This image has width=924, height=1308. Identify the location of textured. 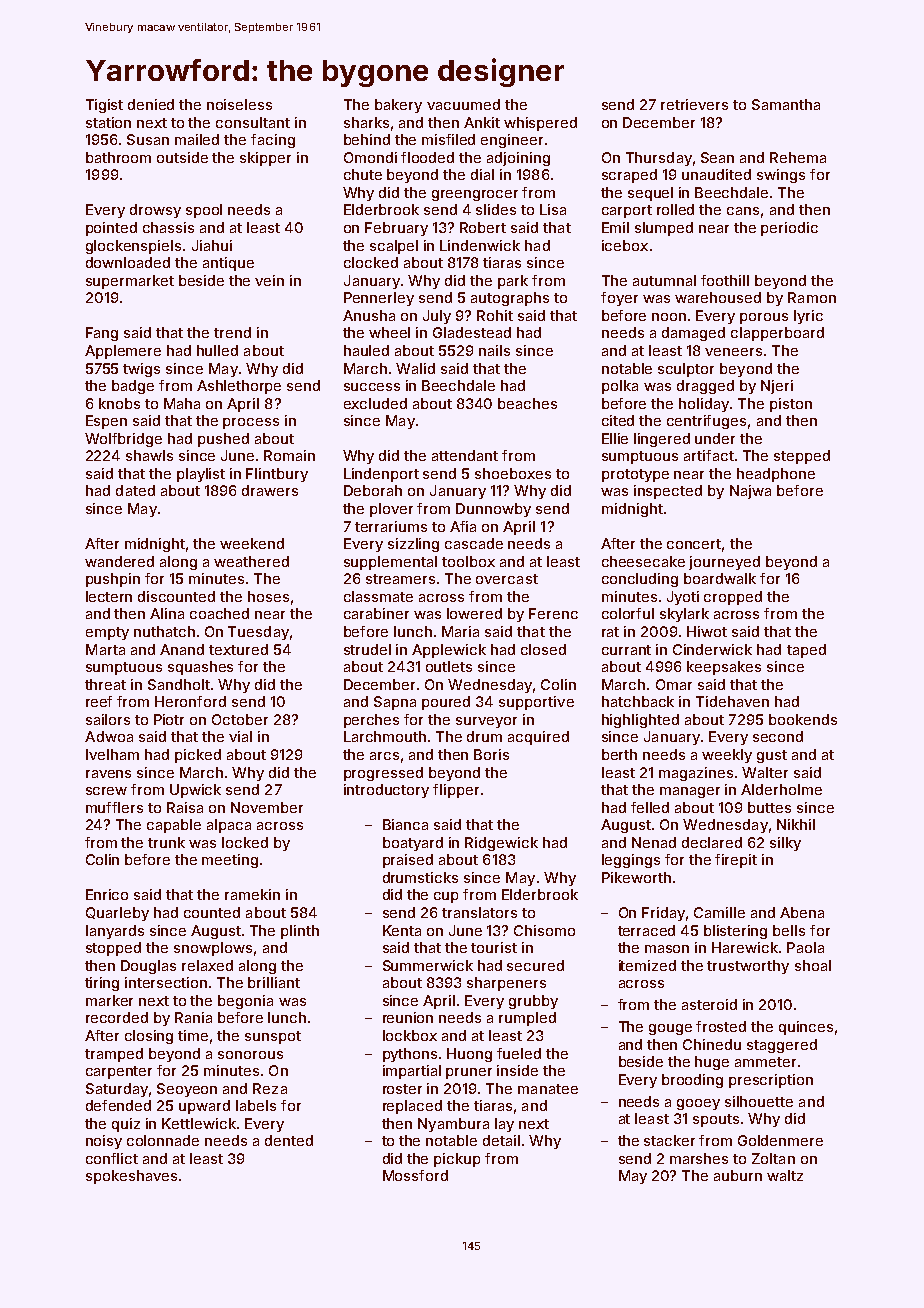
(238, 649).
